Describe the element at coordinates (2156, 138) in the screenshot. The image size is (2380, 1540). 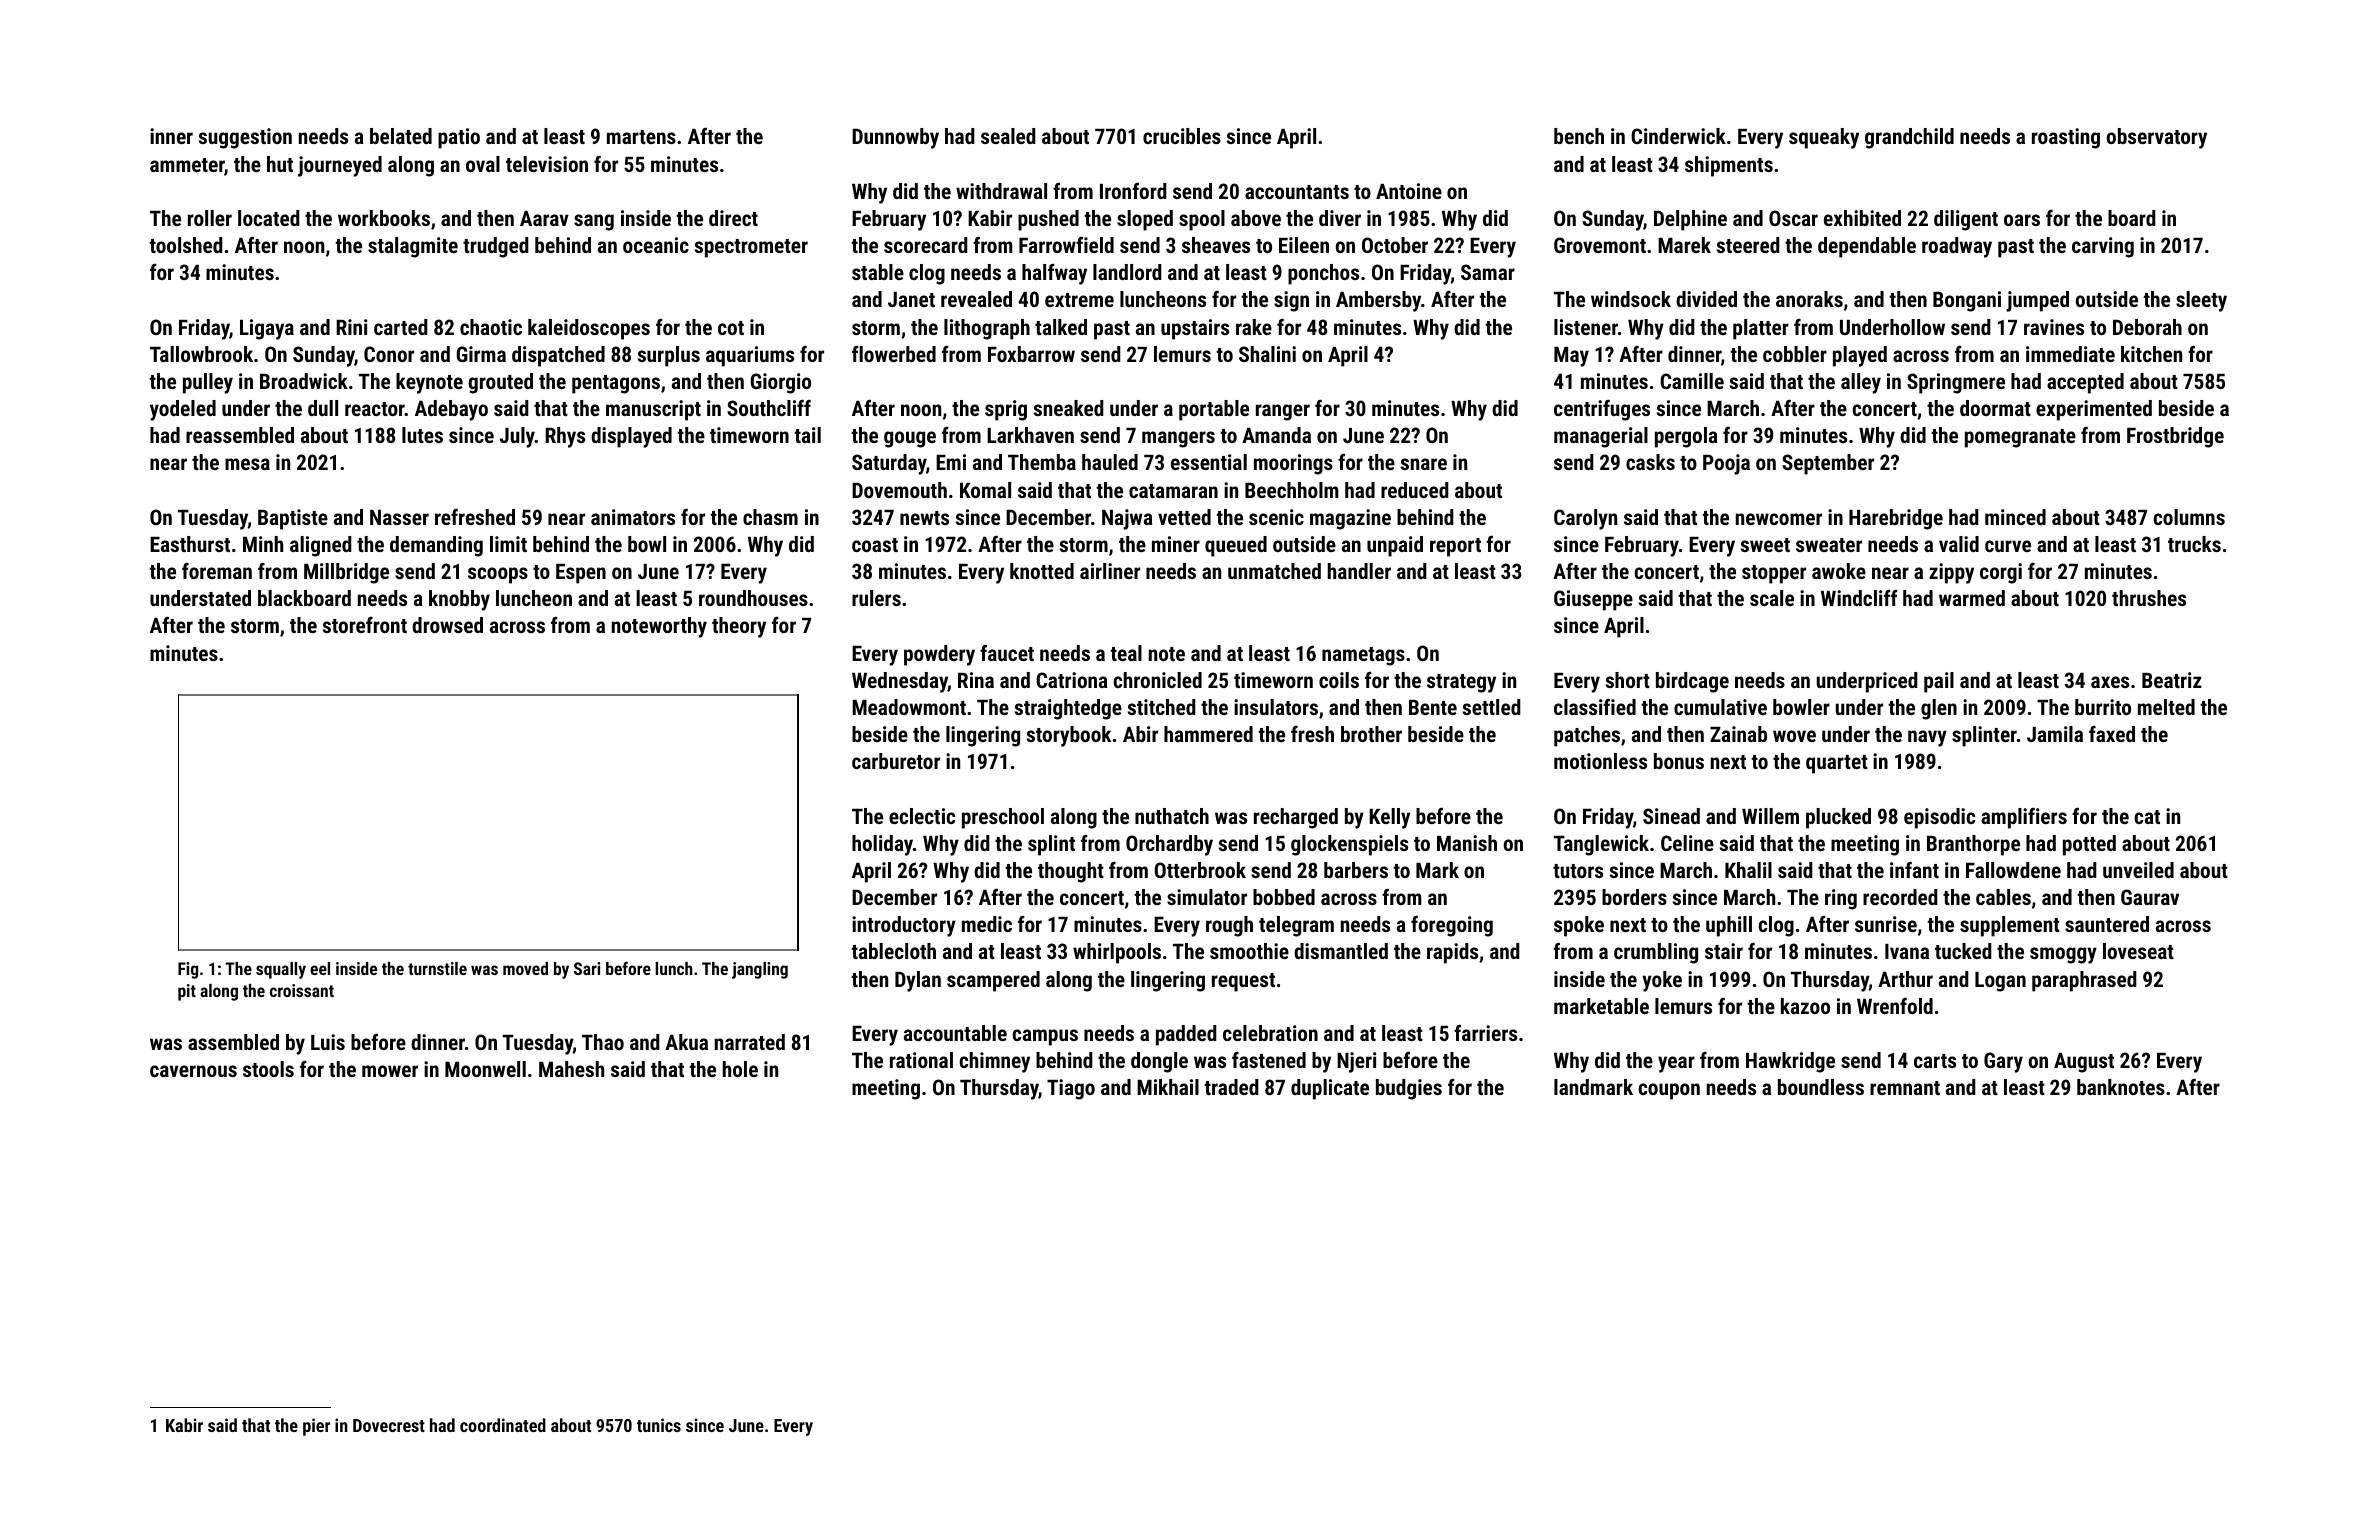
I see `observatory` at that location.
